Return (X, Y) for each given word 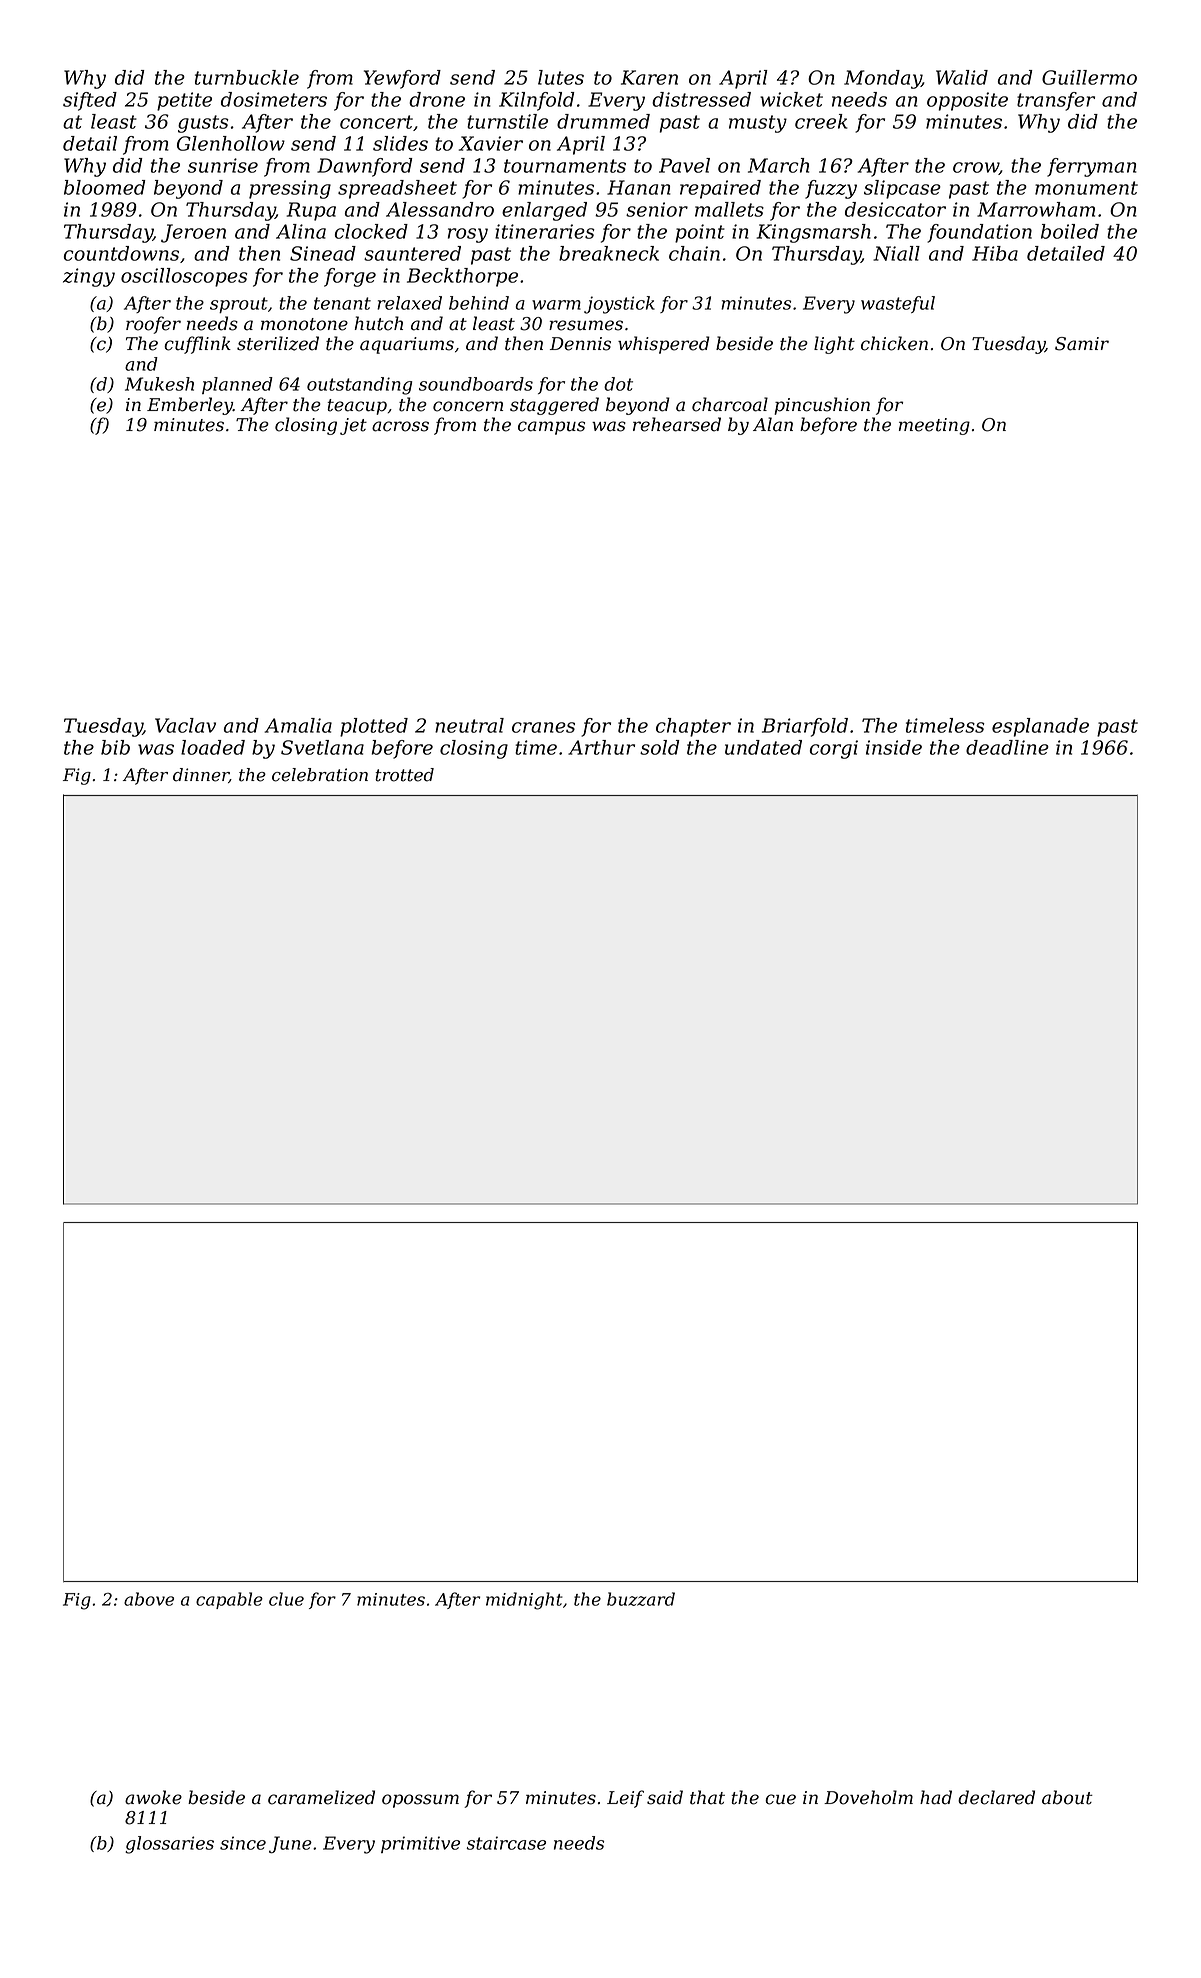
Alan (773, 424)
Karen (649, 77)
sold (659, 747)
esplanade (1040, 727)
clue (286, 1599)
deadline (1007, 747)
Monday (882, 79)
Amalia (298, 725)
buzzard (641, 1599)
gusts (203, 124)
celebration (320, 775)
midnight (524, 1601)
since (243, 1843)
